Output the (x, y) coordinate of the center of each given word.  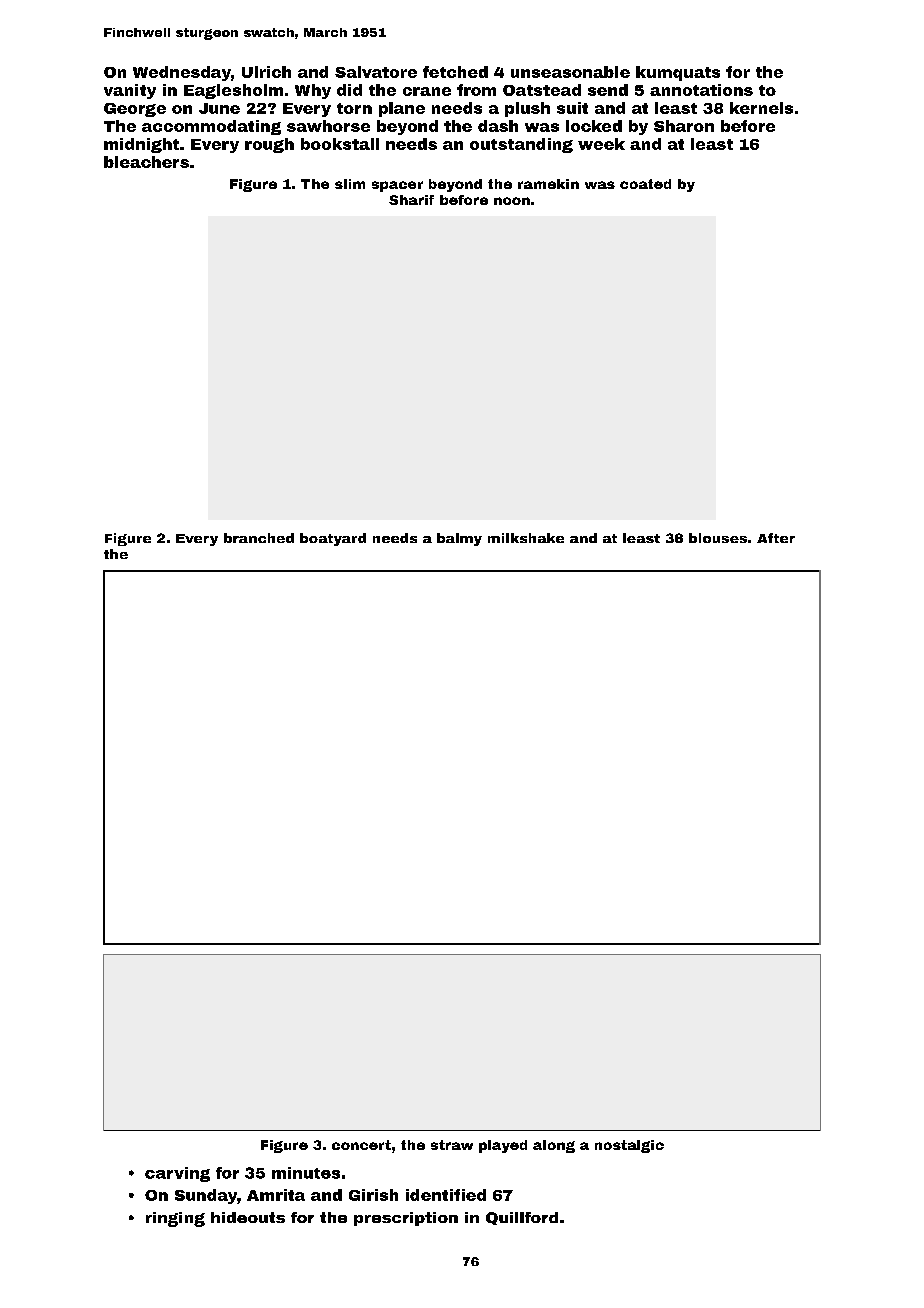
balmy (459, 539)
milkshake (526, 538)
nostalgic (629, 1146)
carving (177, 1174)
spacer (397, 186)
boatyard (333, 539)
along (554, 1146)
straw (452, 1145)
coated (645, 184)
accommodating (211, 127)
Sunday (206, 1196)
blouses (718, 538)
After (776, 538)
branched (259, 538)
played (503, 1146)
